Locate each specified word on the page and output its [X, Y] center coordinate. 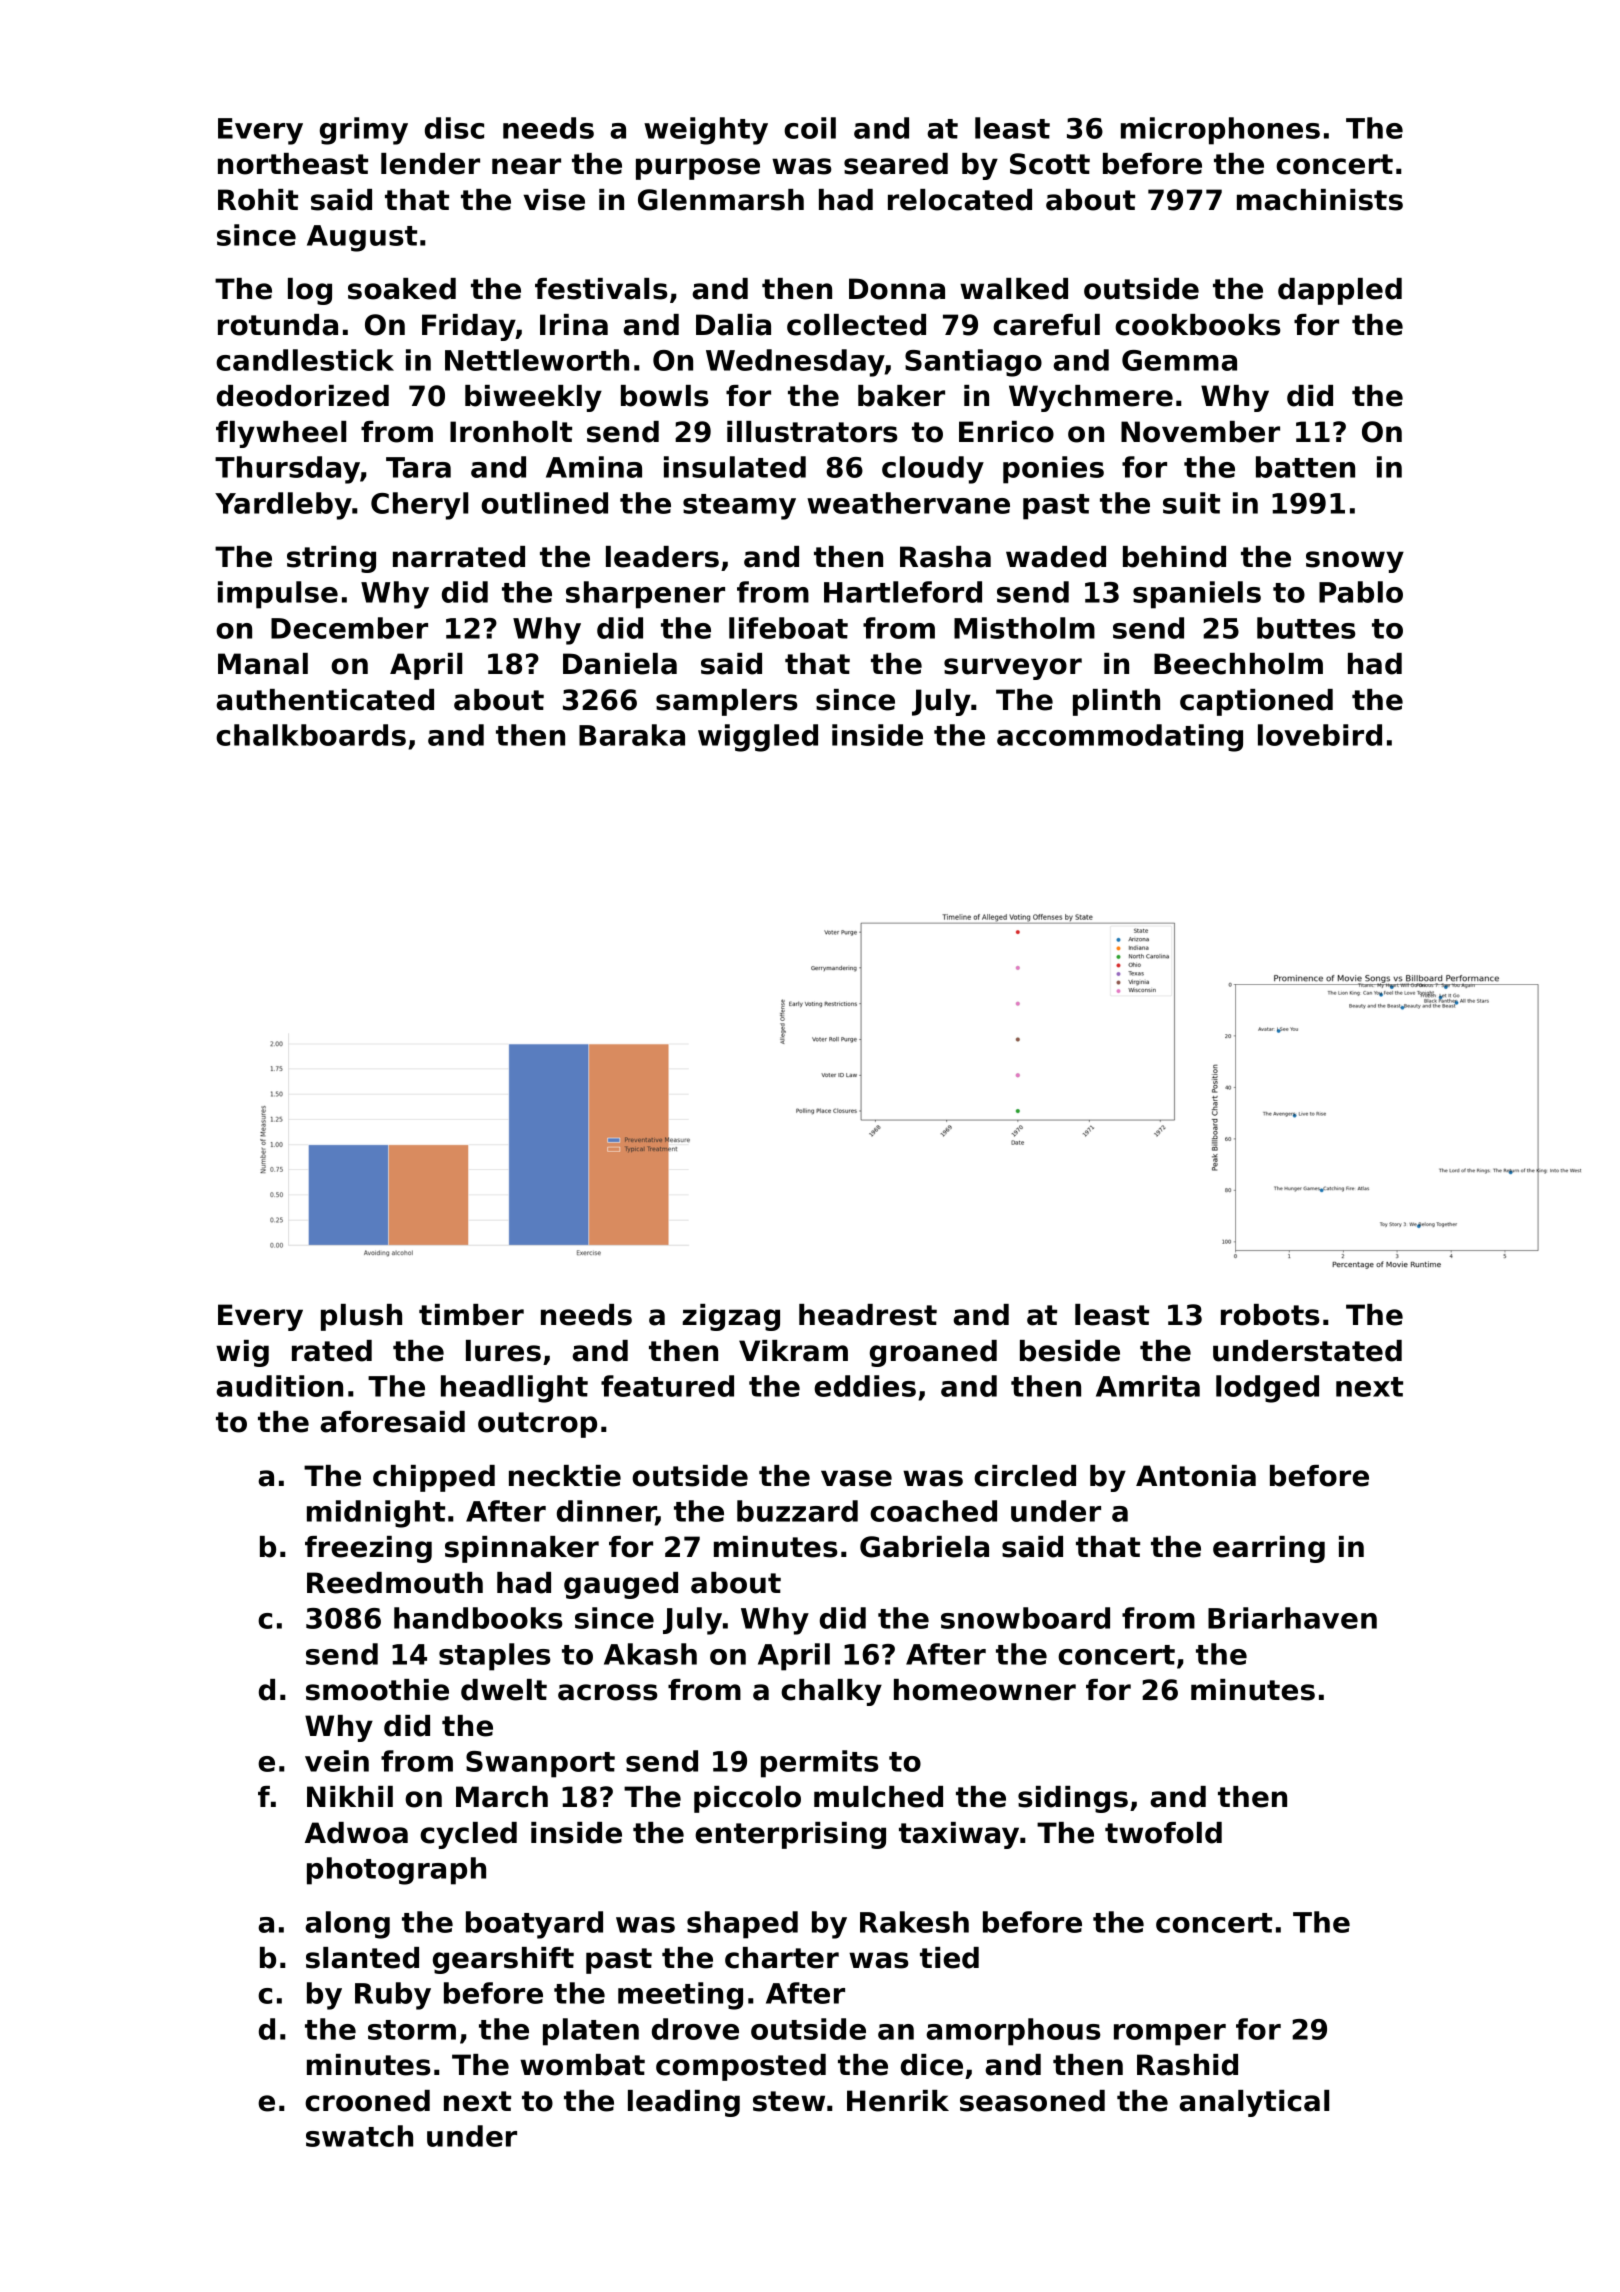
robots [1270, 1315]
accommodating [1120, 738]
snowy [1355, 562]
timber [471, 1315]
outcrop [537, 1425]
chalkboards [311, 735]
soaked [402, 289]
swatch [359, 2136]
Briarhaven [1292, 1618]
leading [684, 2103]
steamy [739, 507]
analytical [1254, 2103]
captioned [1256, 702]
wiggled [758, 738]
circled [1025, 1476]
